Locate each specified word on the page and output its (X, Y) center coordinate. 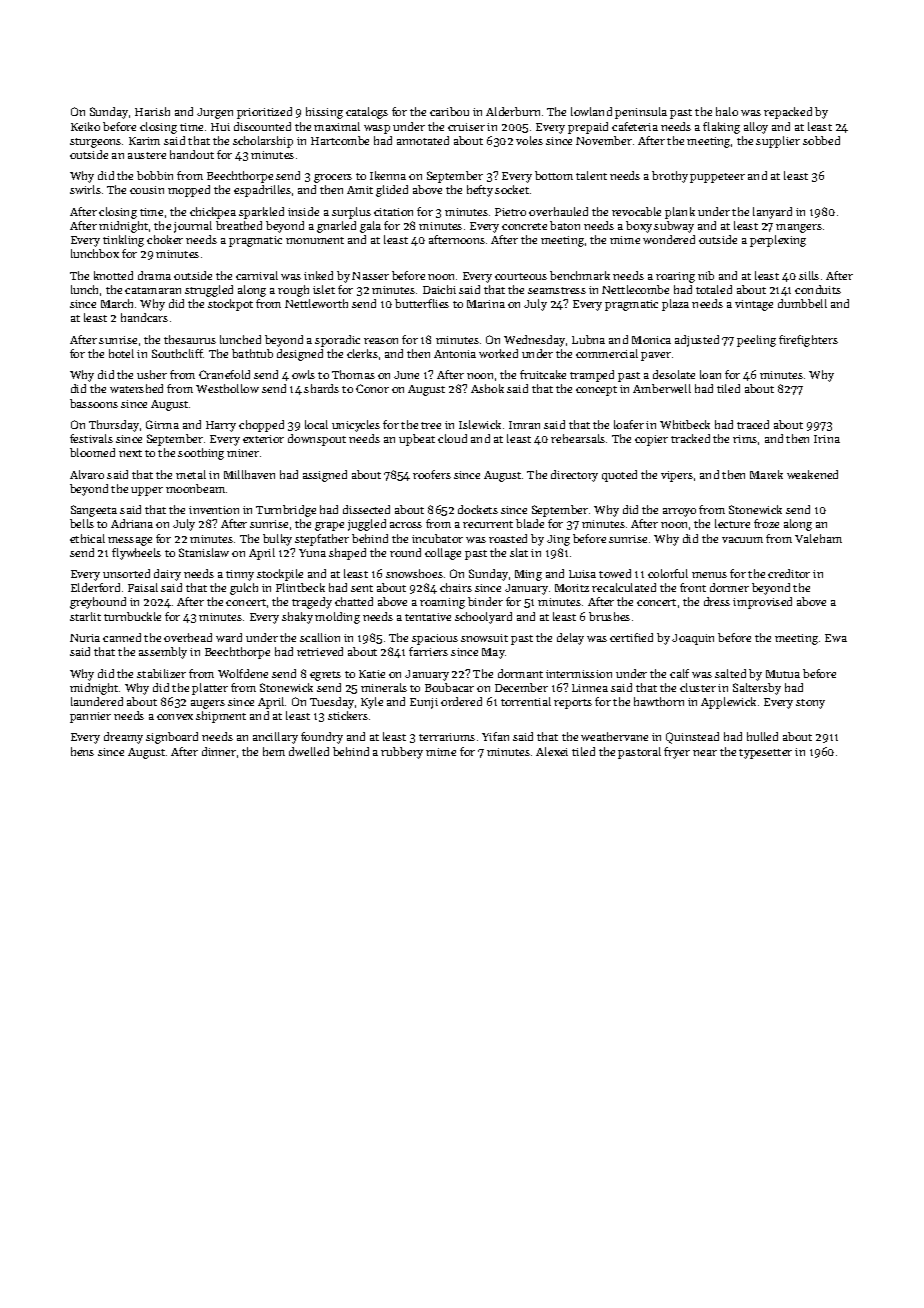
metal (191, 474)
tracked (690, 438)
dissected (366, 509)
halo (727, 111)
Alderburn (513, 111)
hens (82, 751)
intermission (579, 674)
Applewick (728, 703)
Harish (152, 111)
